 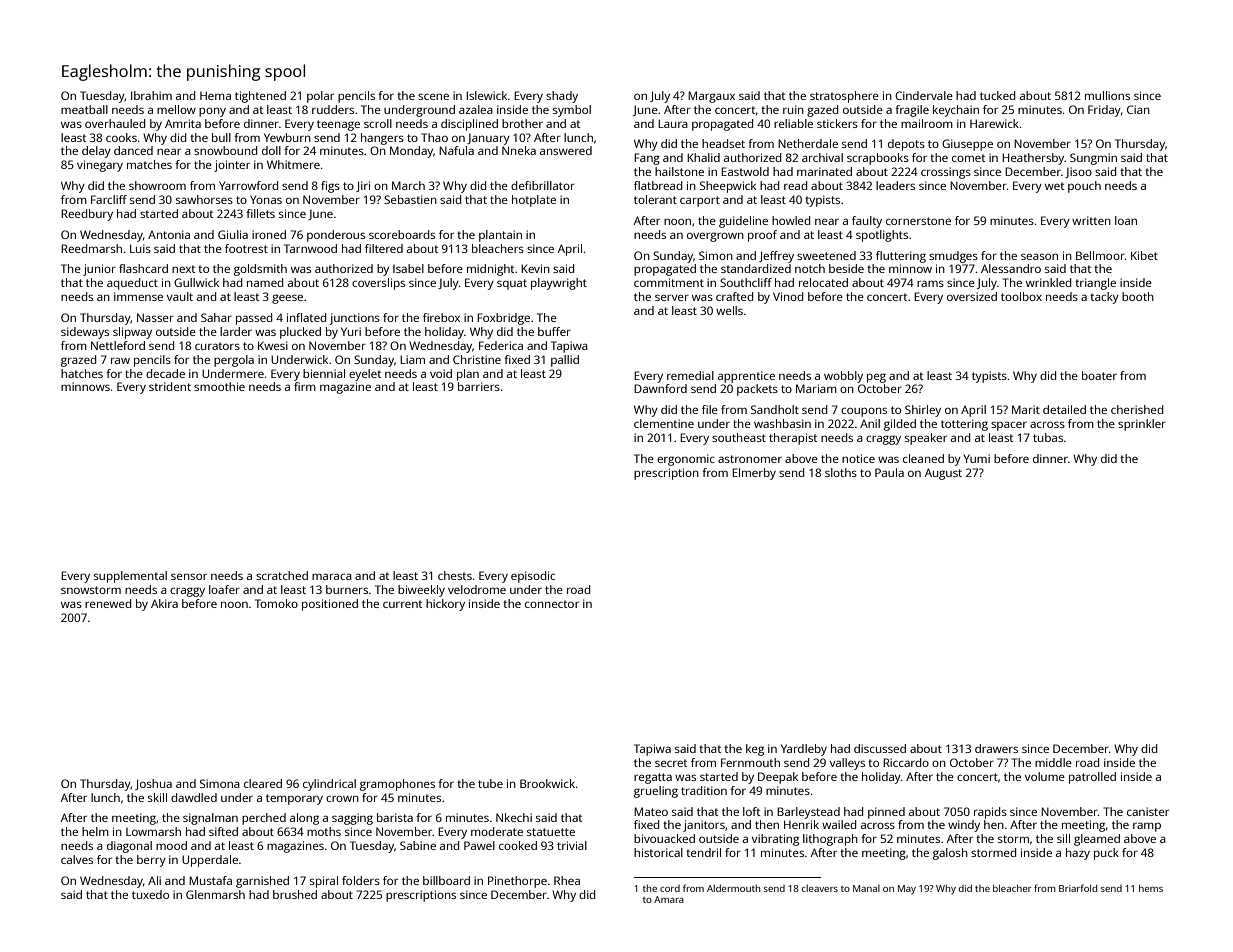 I want to click on episodic, so click(x=533, y=577).
